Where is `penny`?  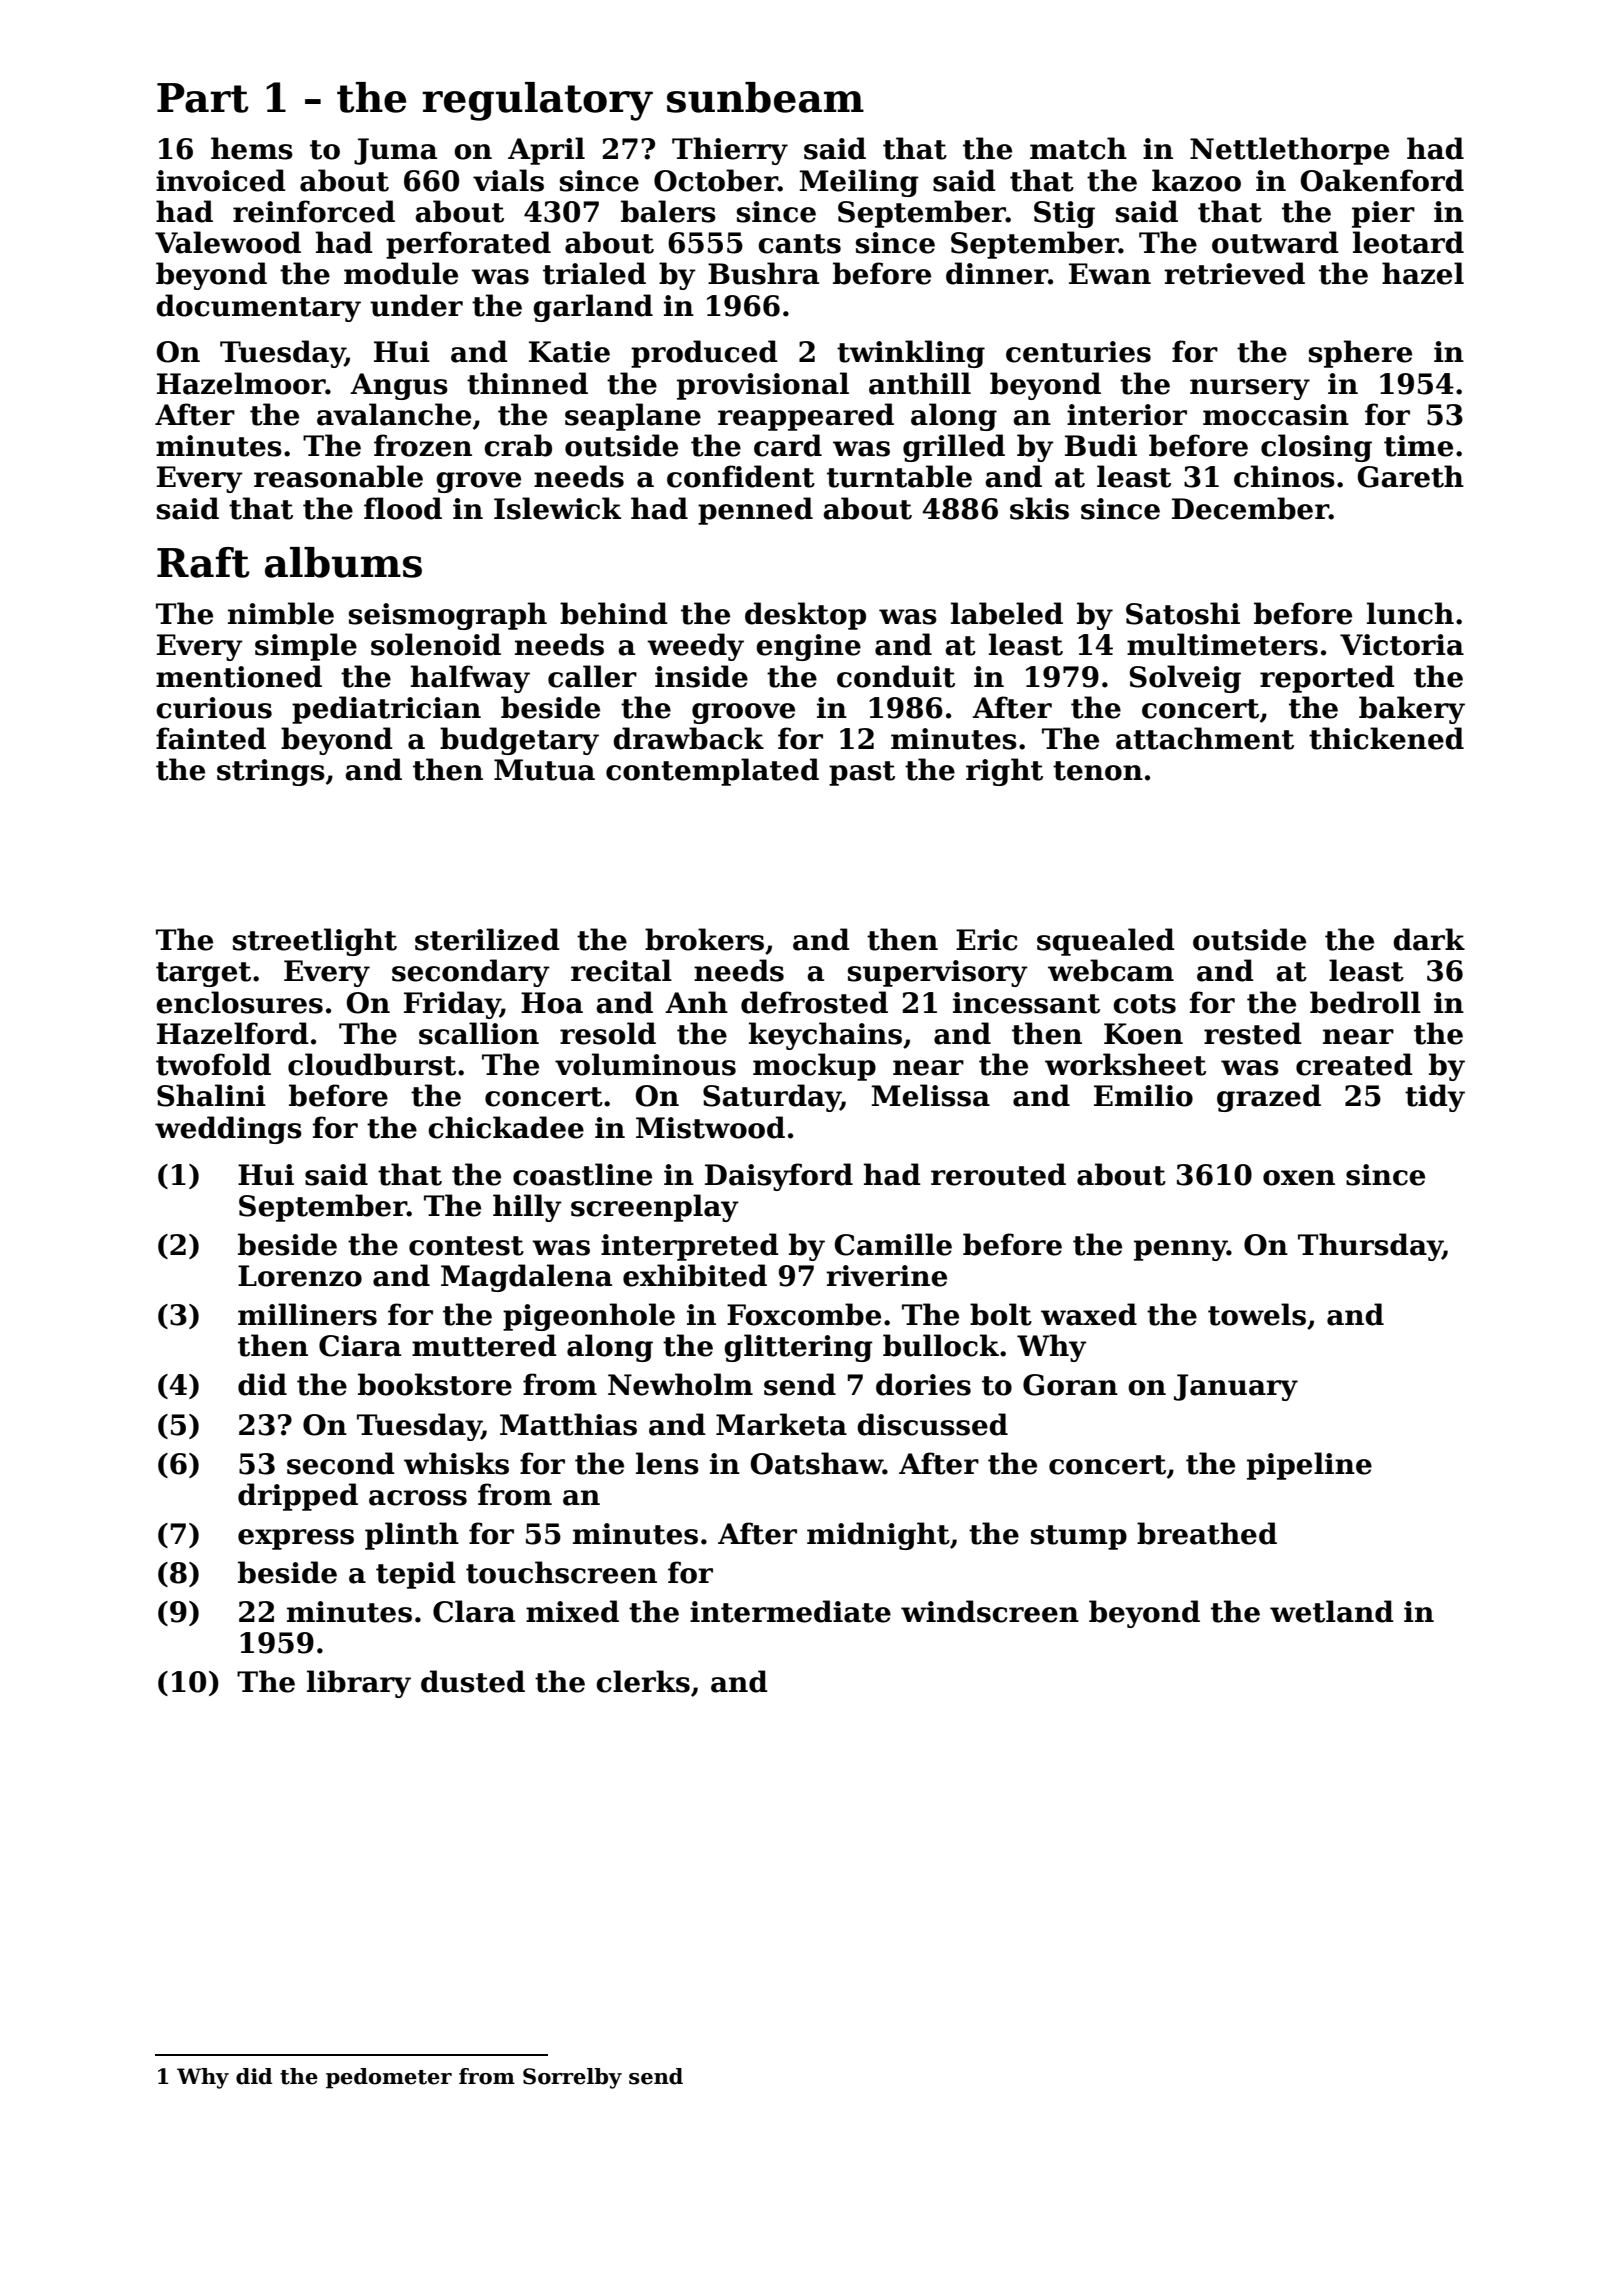 penny is located at coordinates (1180, 1250).
